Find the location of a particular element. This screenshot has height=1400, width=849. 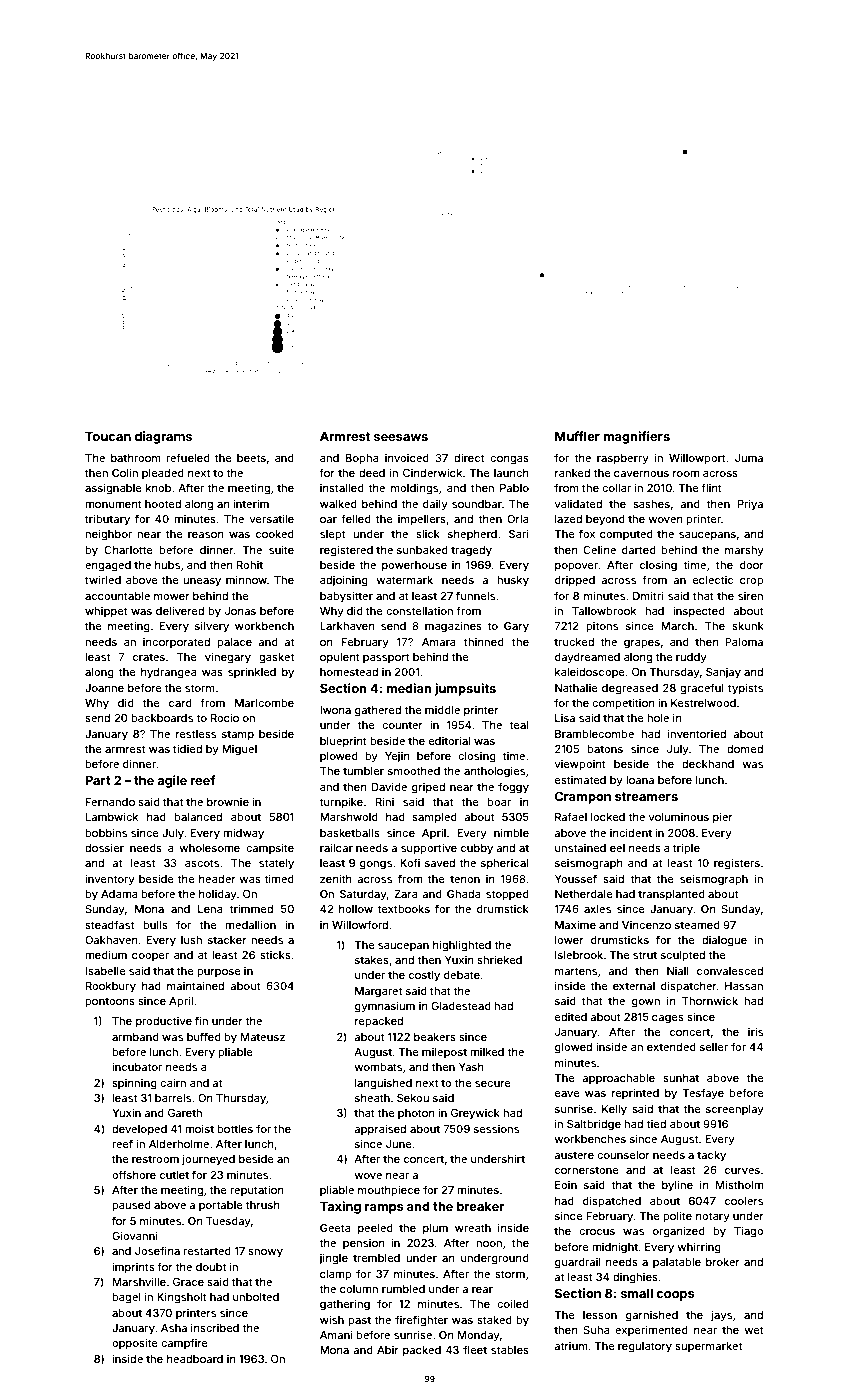

screenplay is located at coordinates (735, 1110).
